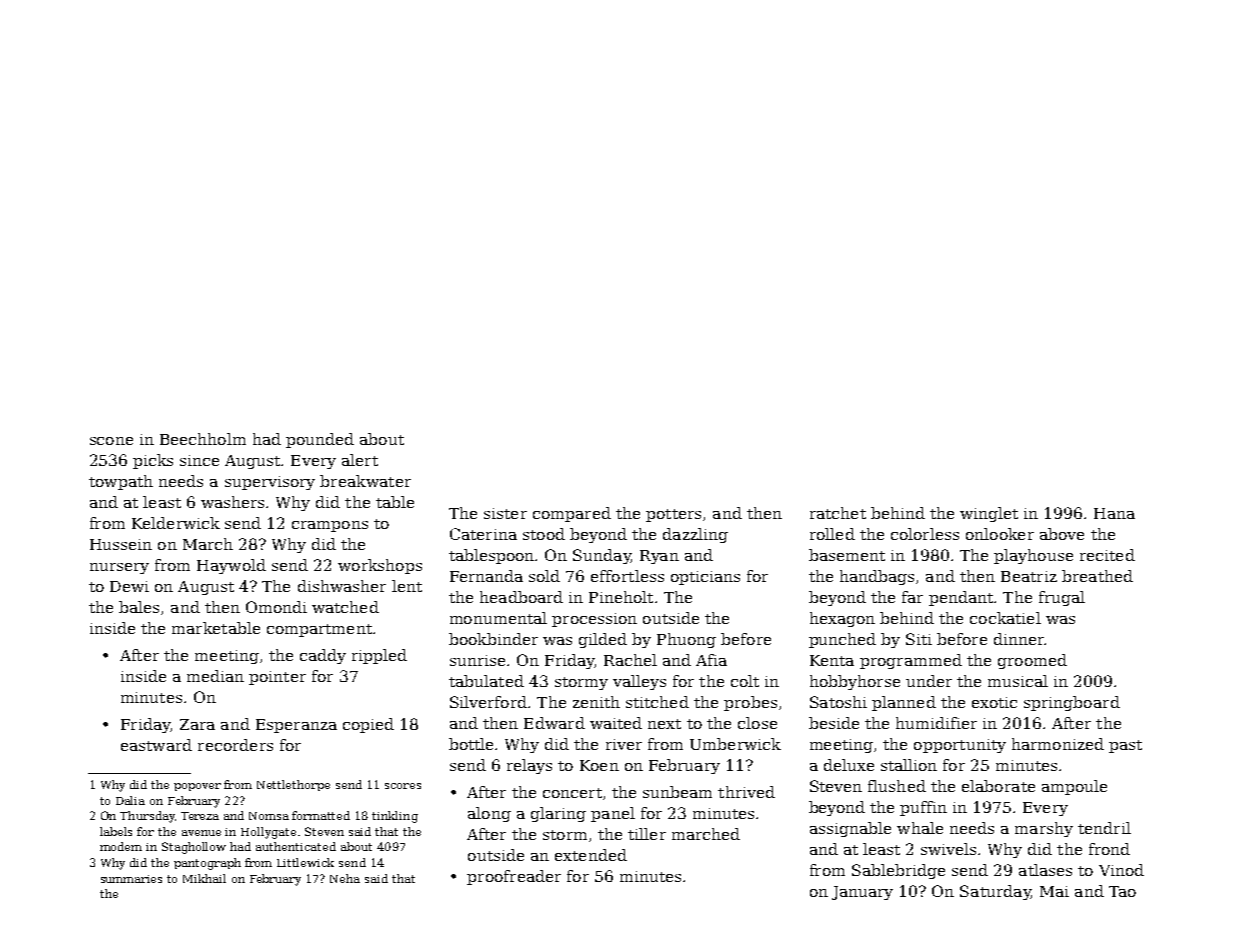 The height and width of the screenshot is (952, 1233). I want to click on musical, so click(1018, 681).
